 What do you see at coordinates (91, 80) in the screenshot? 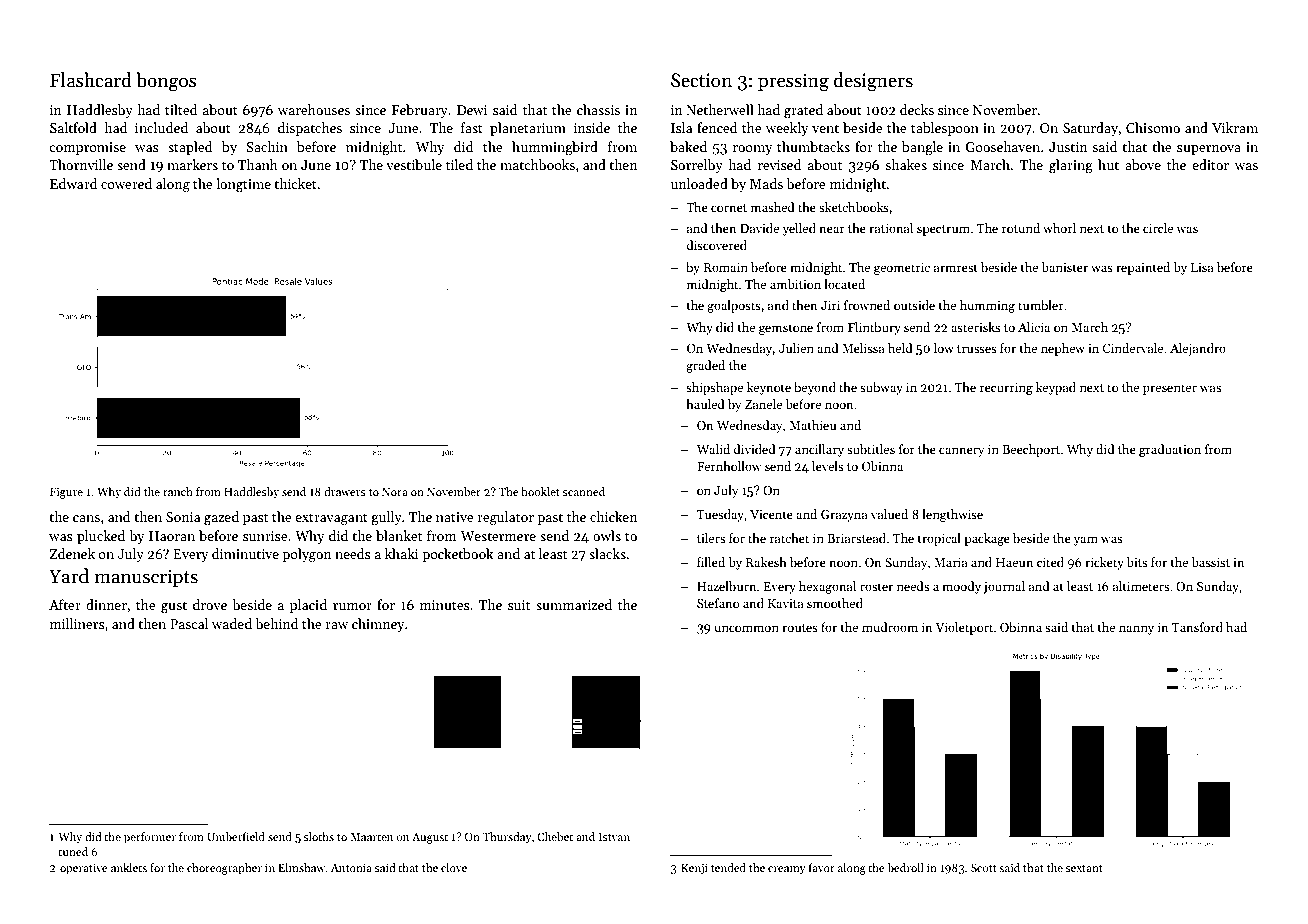
I see `Flashcard` at bounding box center [91, 80].
